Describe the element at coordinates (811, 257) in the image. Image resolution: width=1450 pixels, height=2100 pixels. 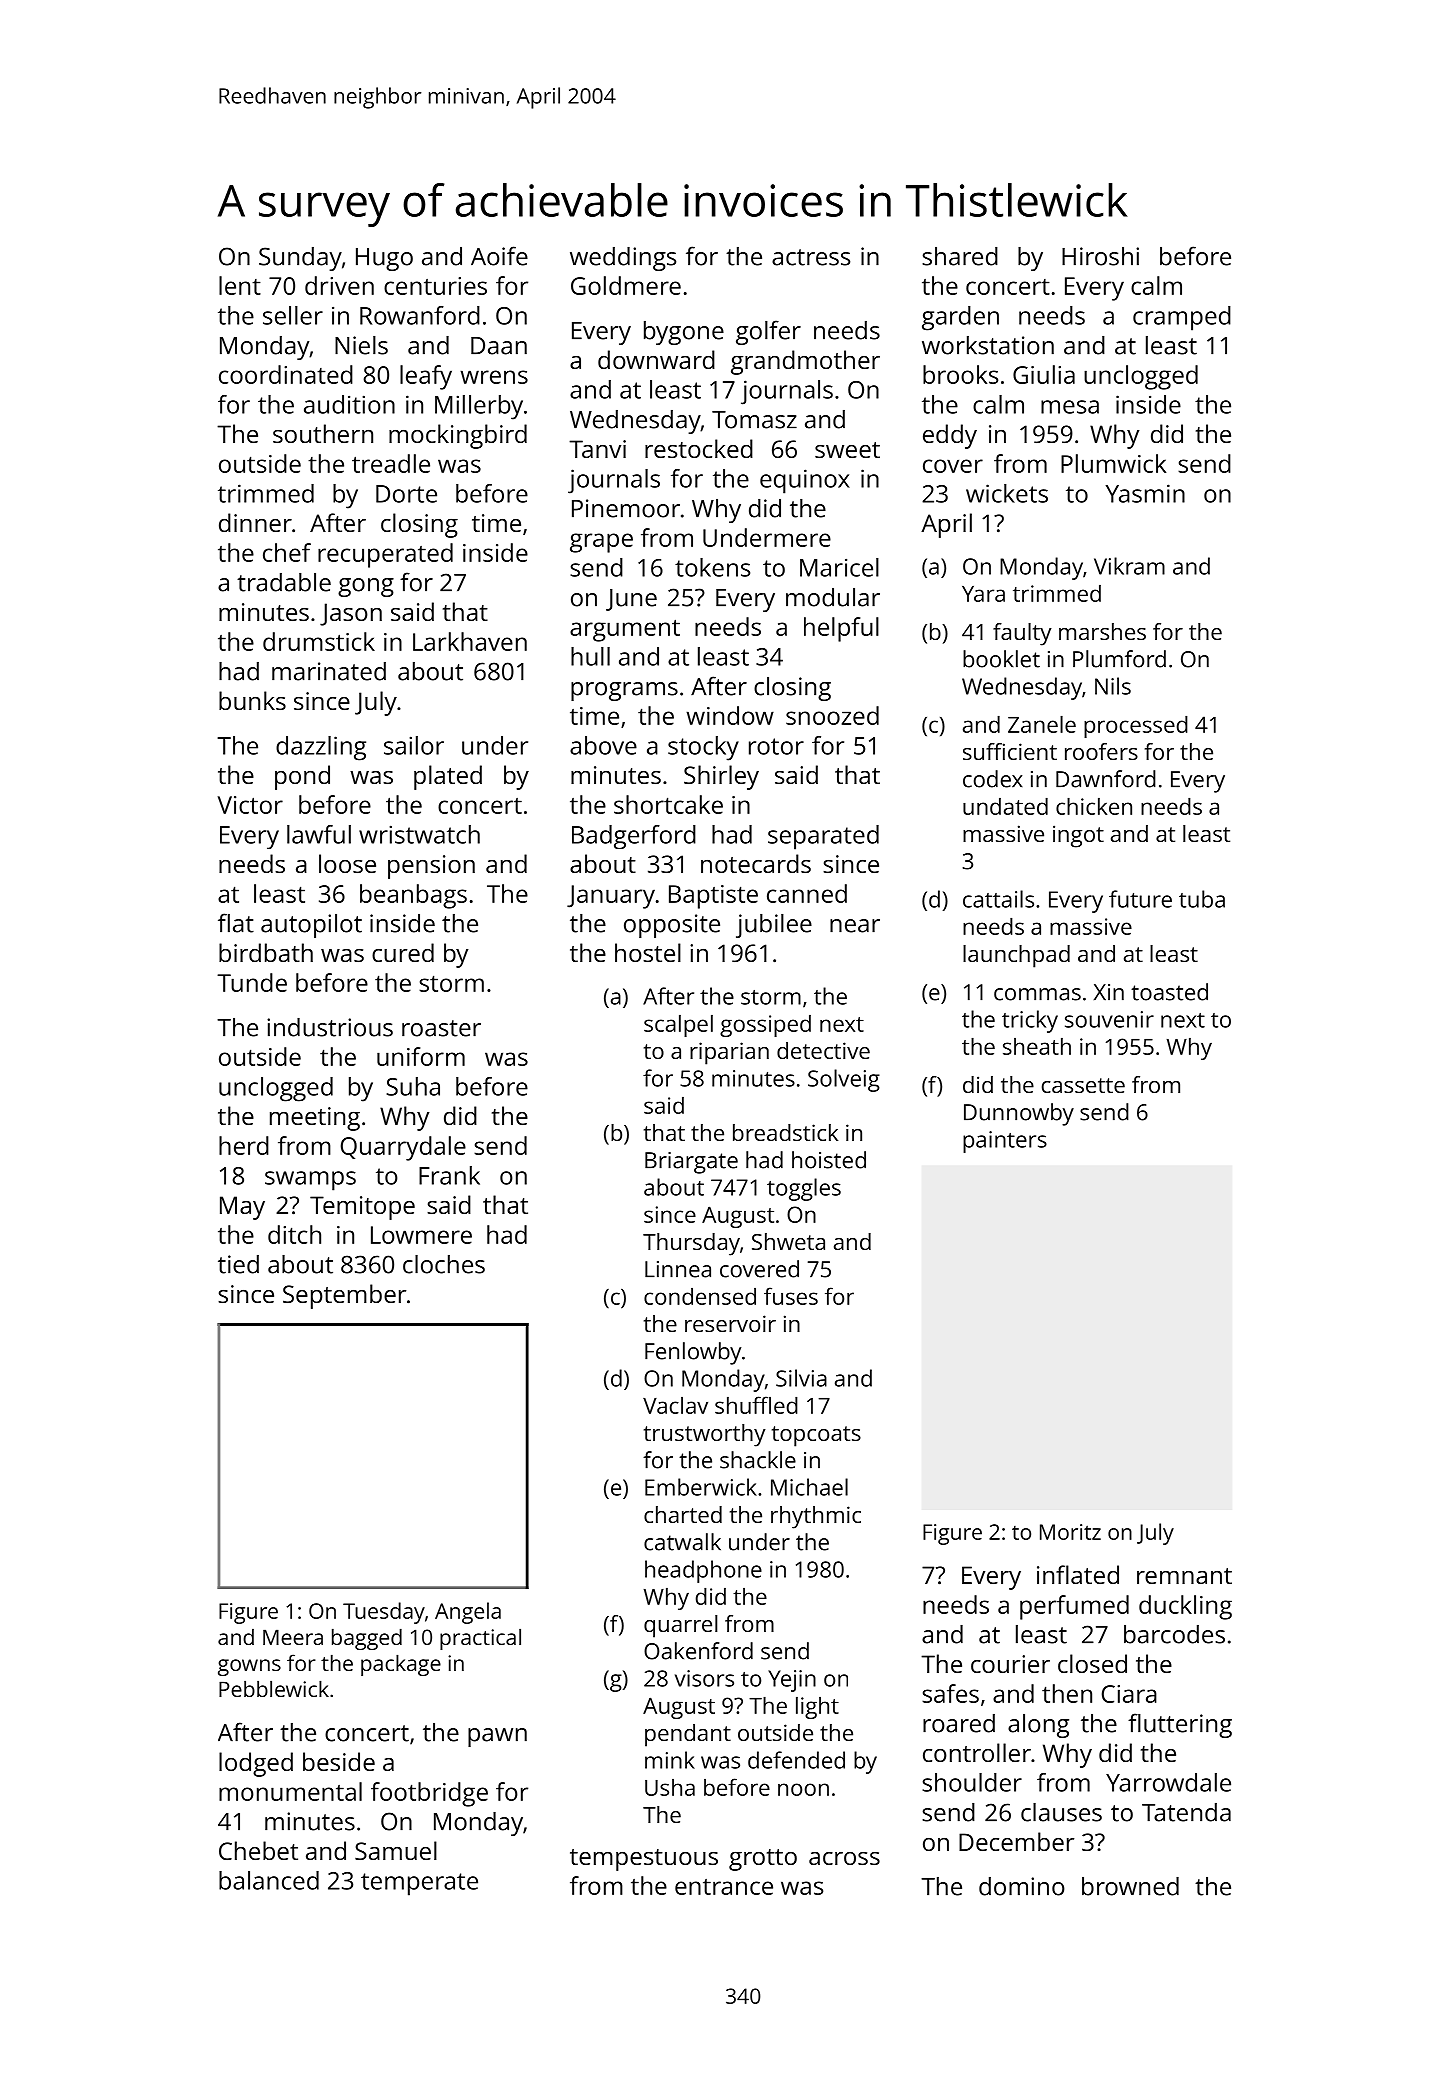
I see `actress` at that location.
